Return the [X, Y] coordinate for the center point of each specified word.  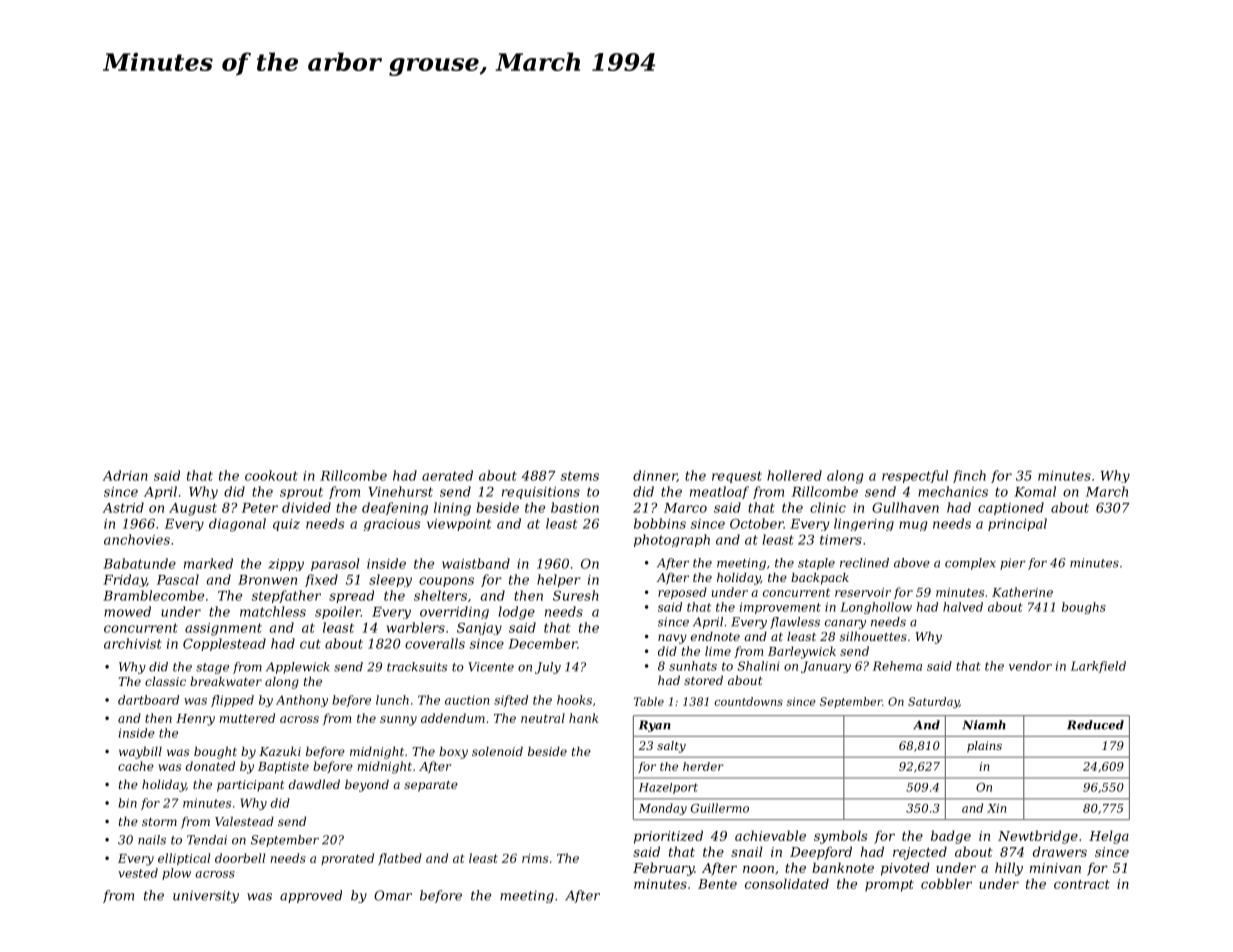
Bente [717, 884]
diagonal [237, 525]
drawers [1060, 851]
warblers [416, 627]
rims [535, 858]
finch [969, 476]
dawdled [314, 784]
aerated [447, 475]
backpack [820, 578]
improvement [780, 608]
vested [138, 873]
